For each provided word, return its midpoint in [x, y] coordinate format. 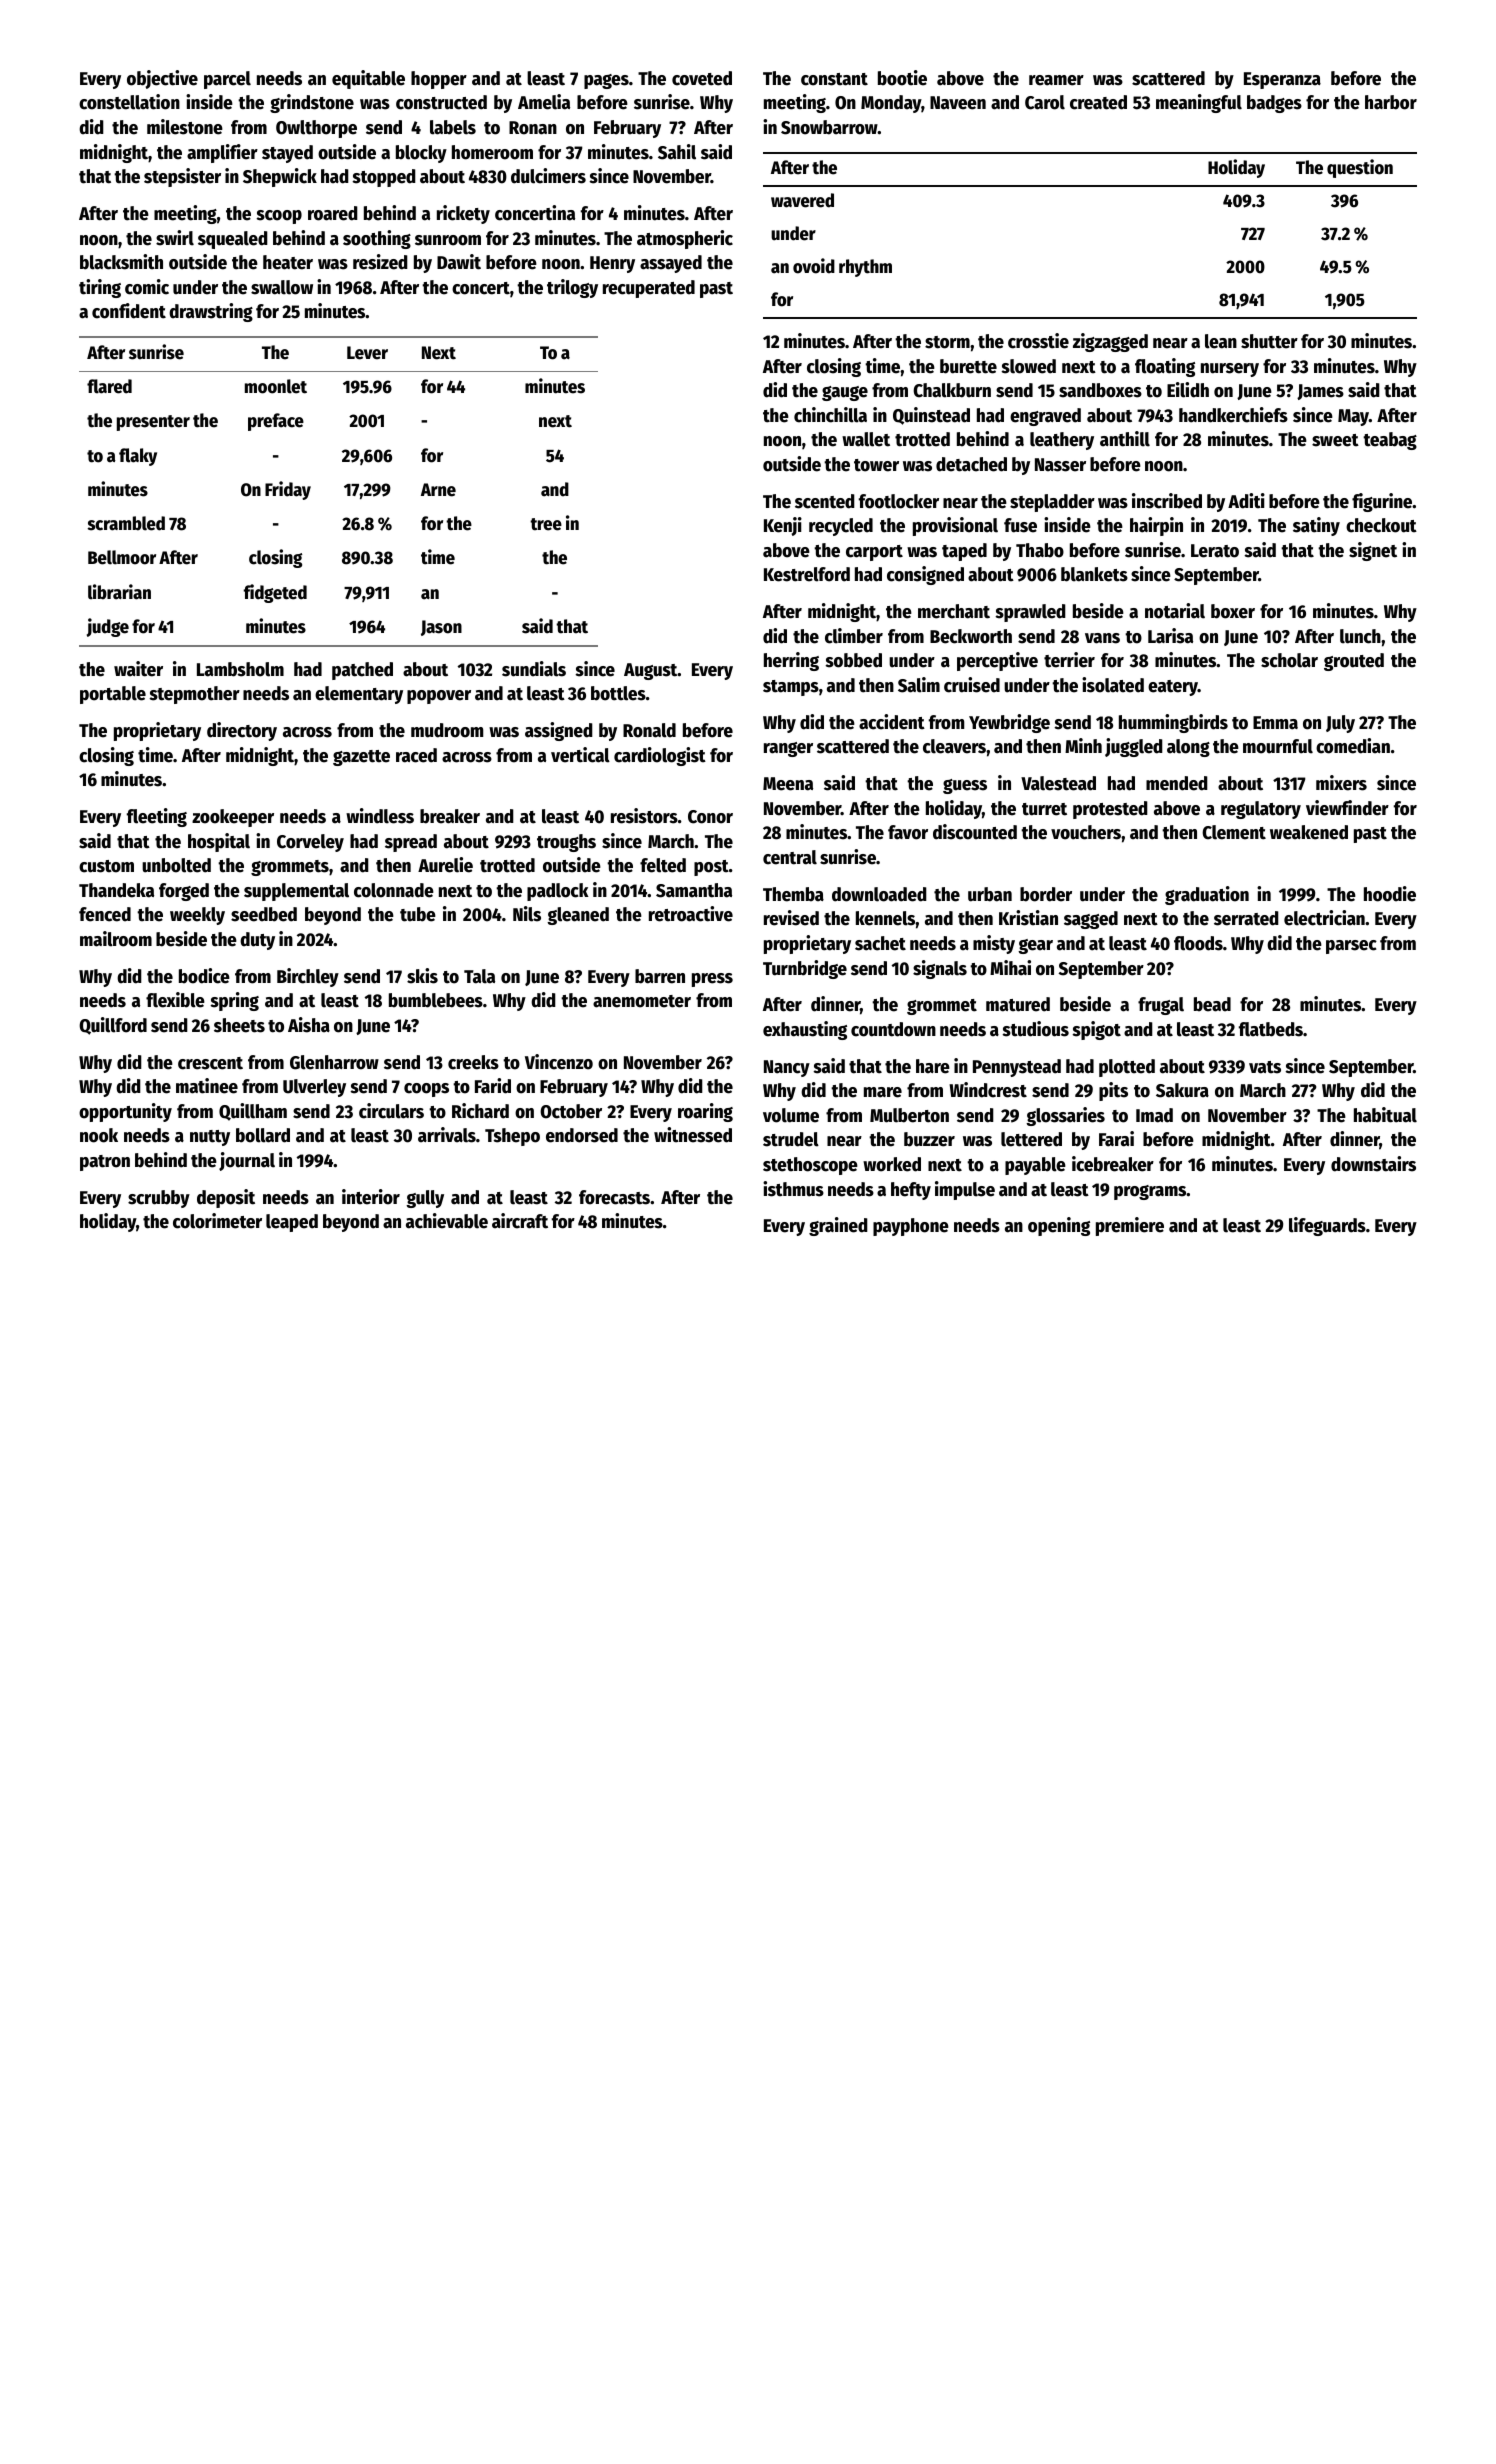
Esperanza [1282, 80]
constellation [129, 102]
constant [834, 79]
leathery [1062, 441]
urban [990, 894]
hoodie [1390, 894]
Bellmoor [122, 557]
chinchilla [830, 415]
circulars [391, 1111]
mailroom [116, 939]
